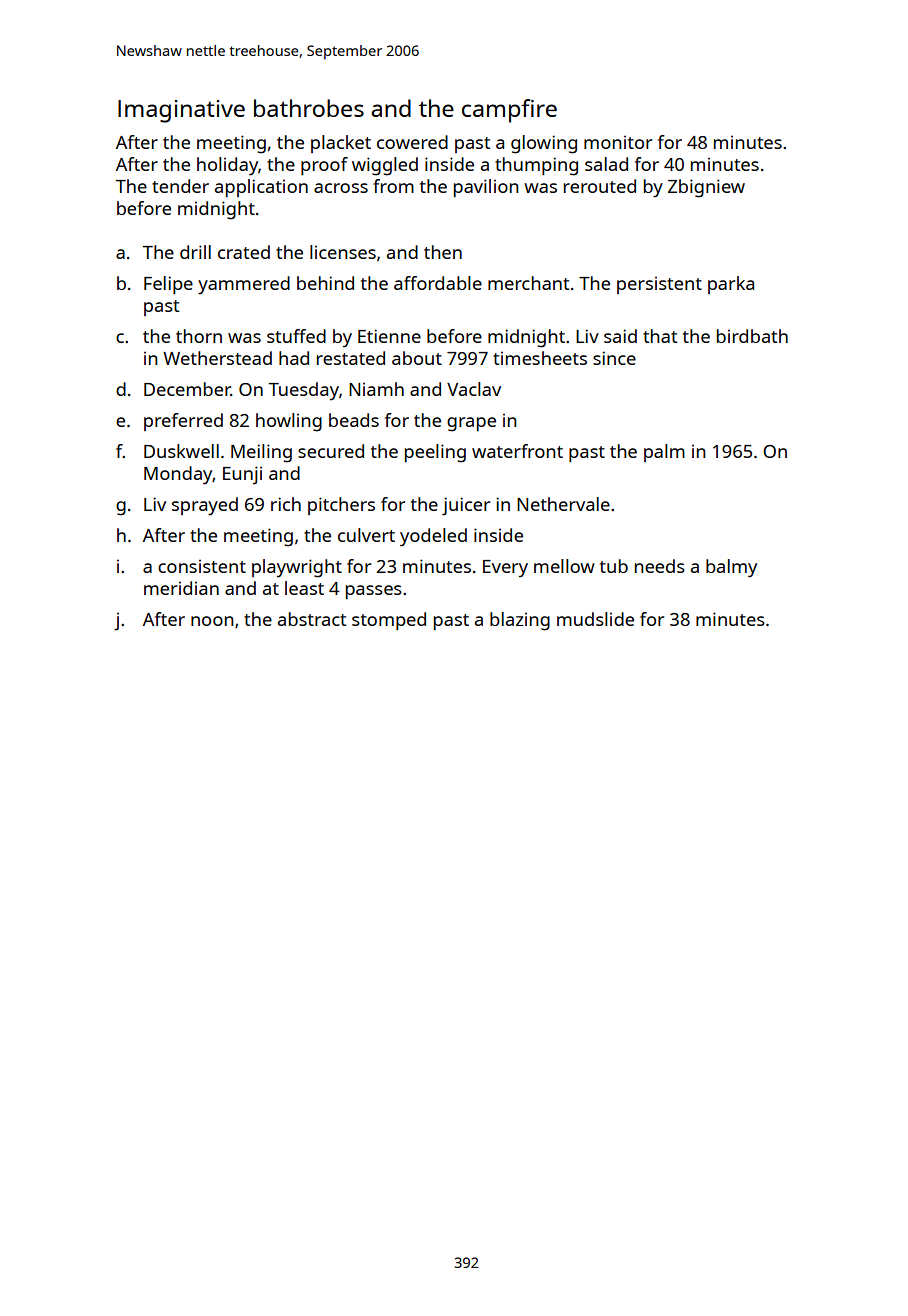 Image resolution: width=908 pixels, height=1316 pixels. Describe the element at coordinates (509, 111) in the screenshot. I see `campfire` at that location.
